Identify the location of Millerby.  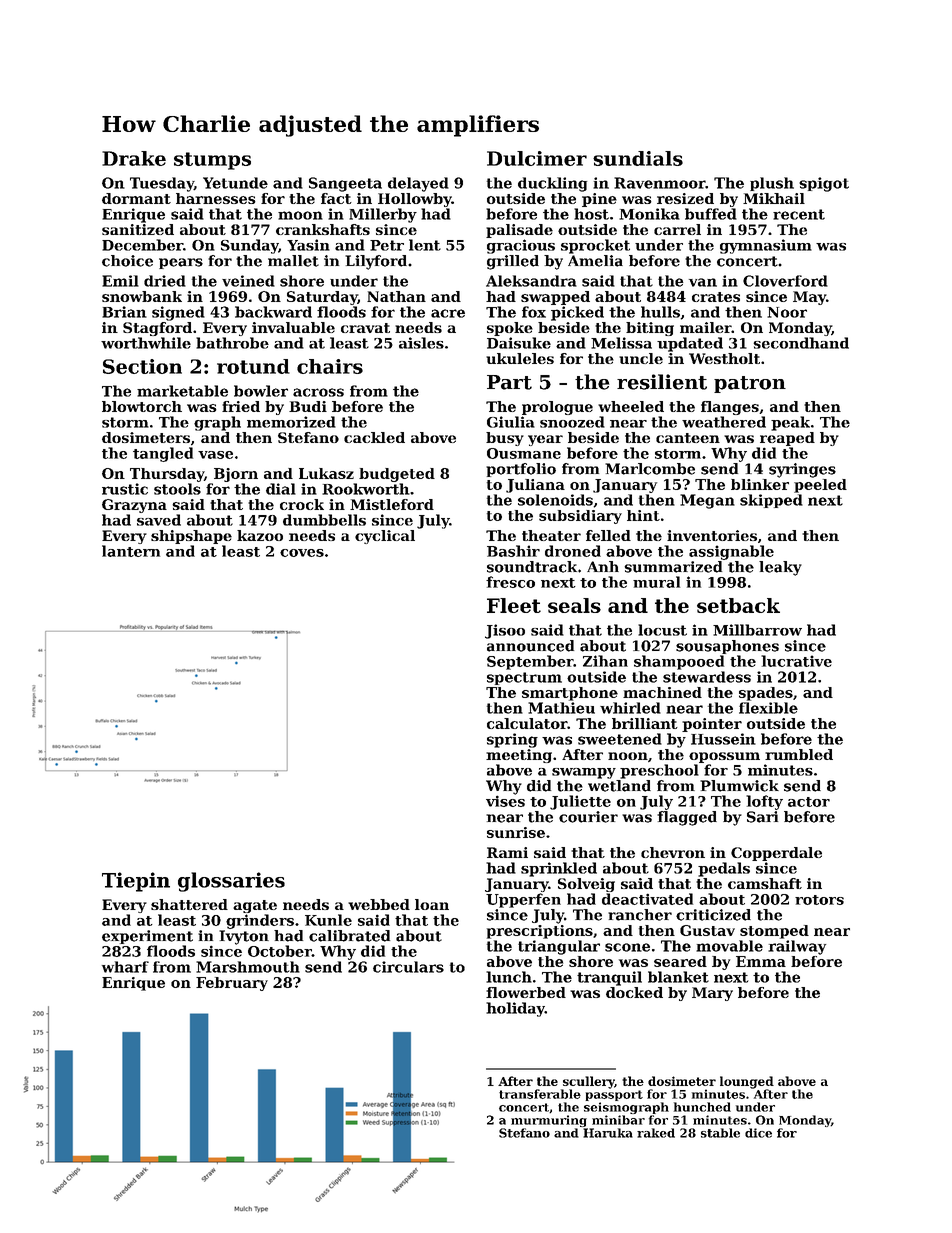
(383, 215).
